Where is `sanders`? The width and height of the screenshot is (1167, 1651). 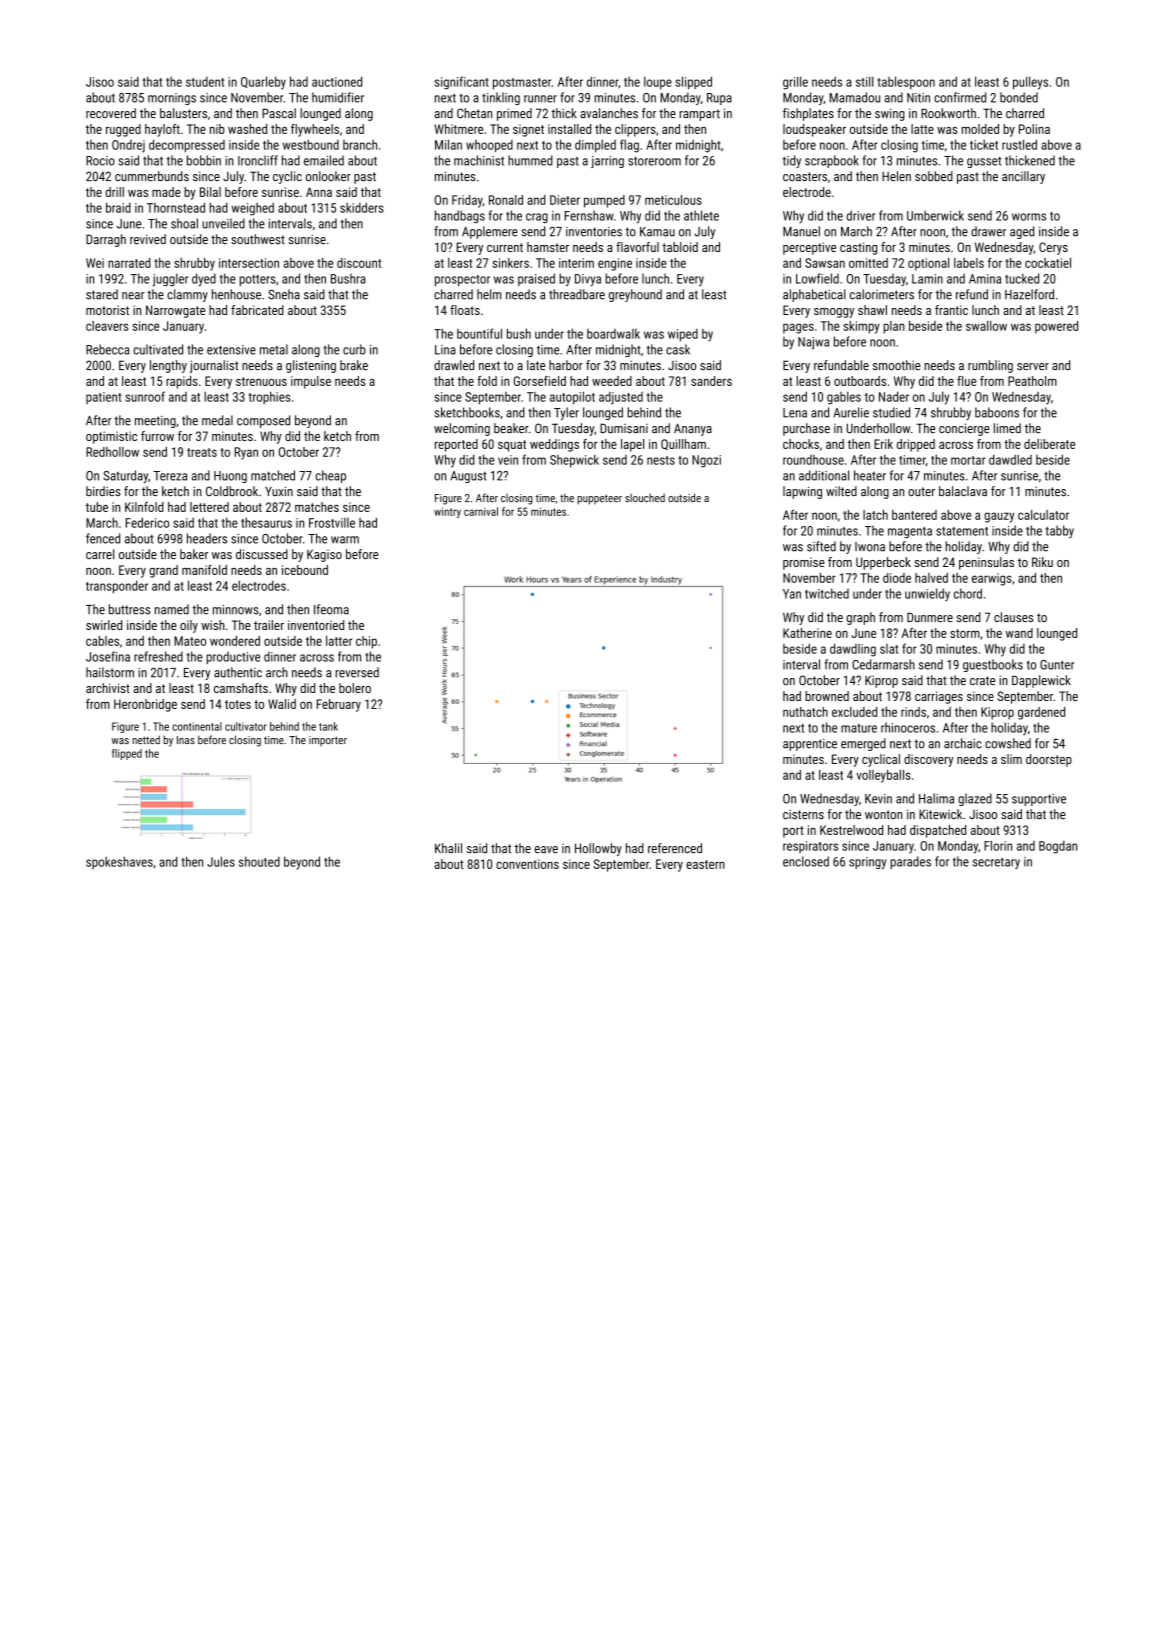
sanders is located at coordinates (711, 381).
